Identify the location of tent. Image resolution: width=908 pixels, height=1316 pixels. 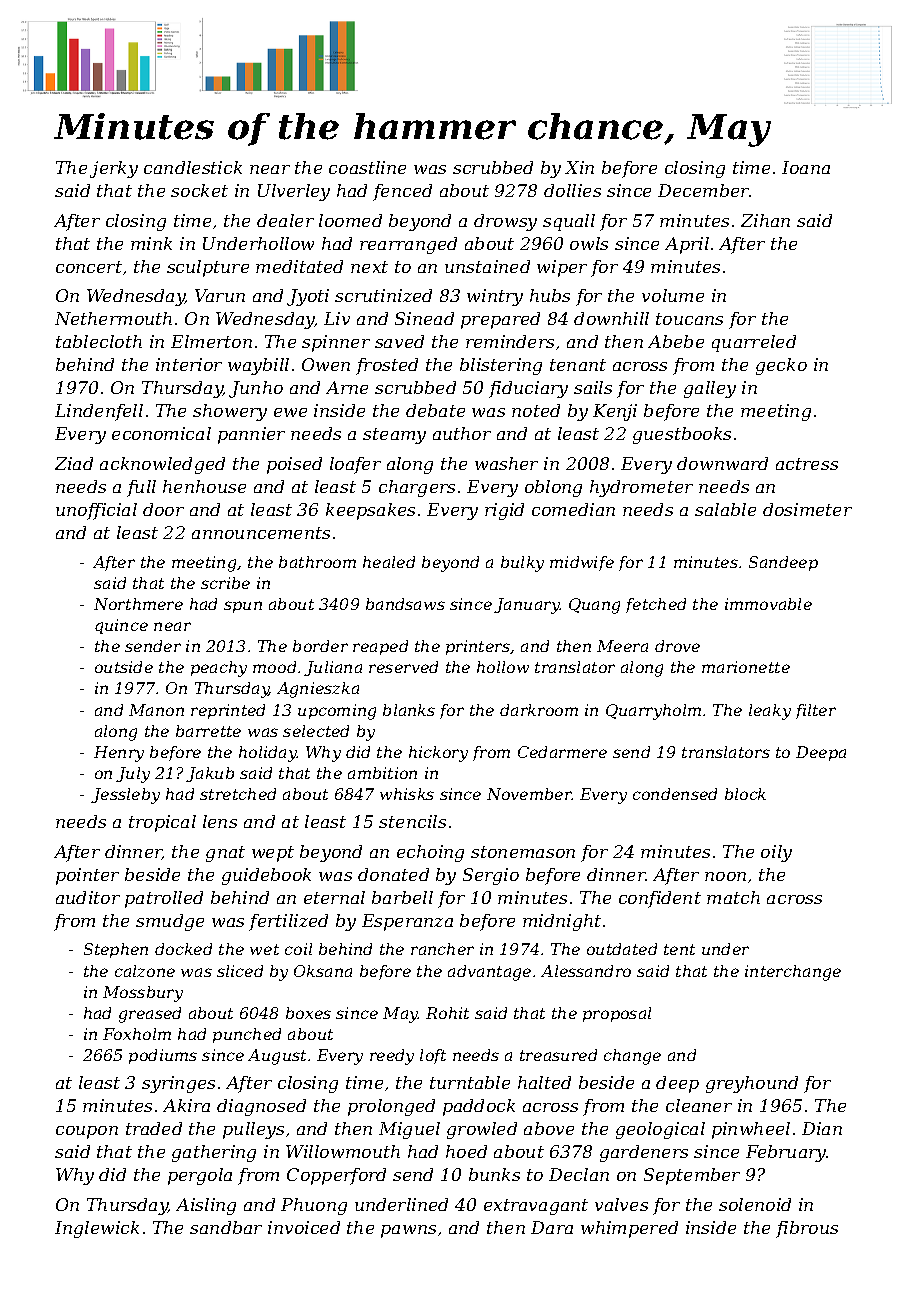
(679, 949).
